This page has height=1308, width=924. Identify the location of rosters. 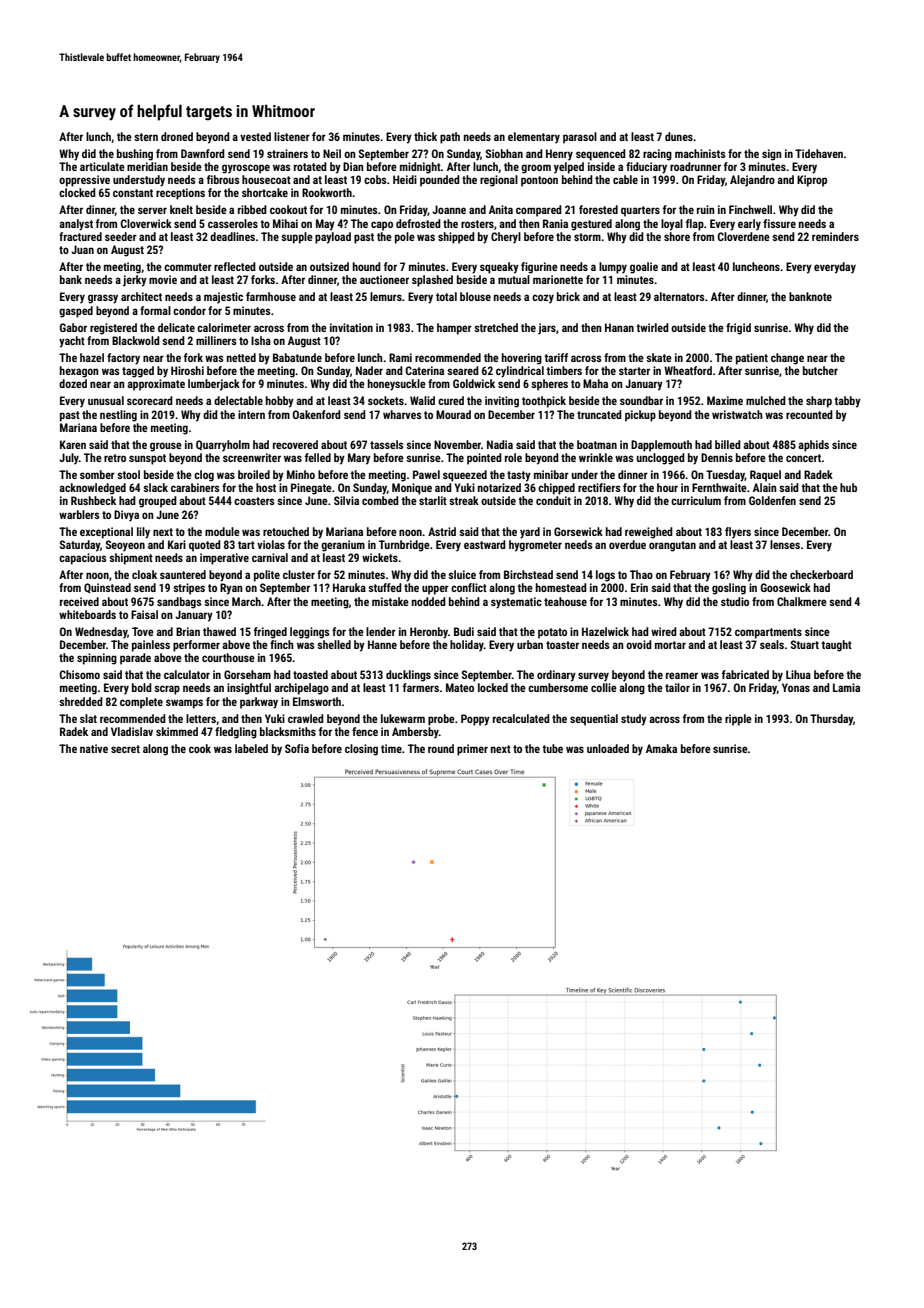
(477, 224).
